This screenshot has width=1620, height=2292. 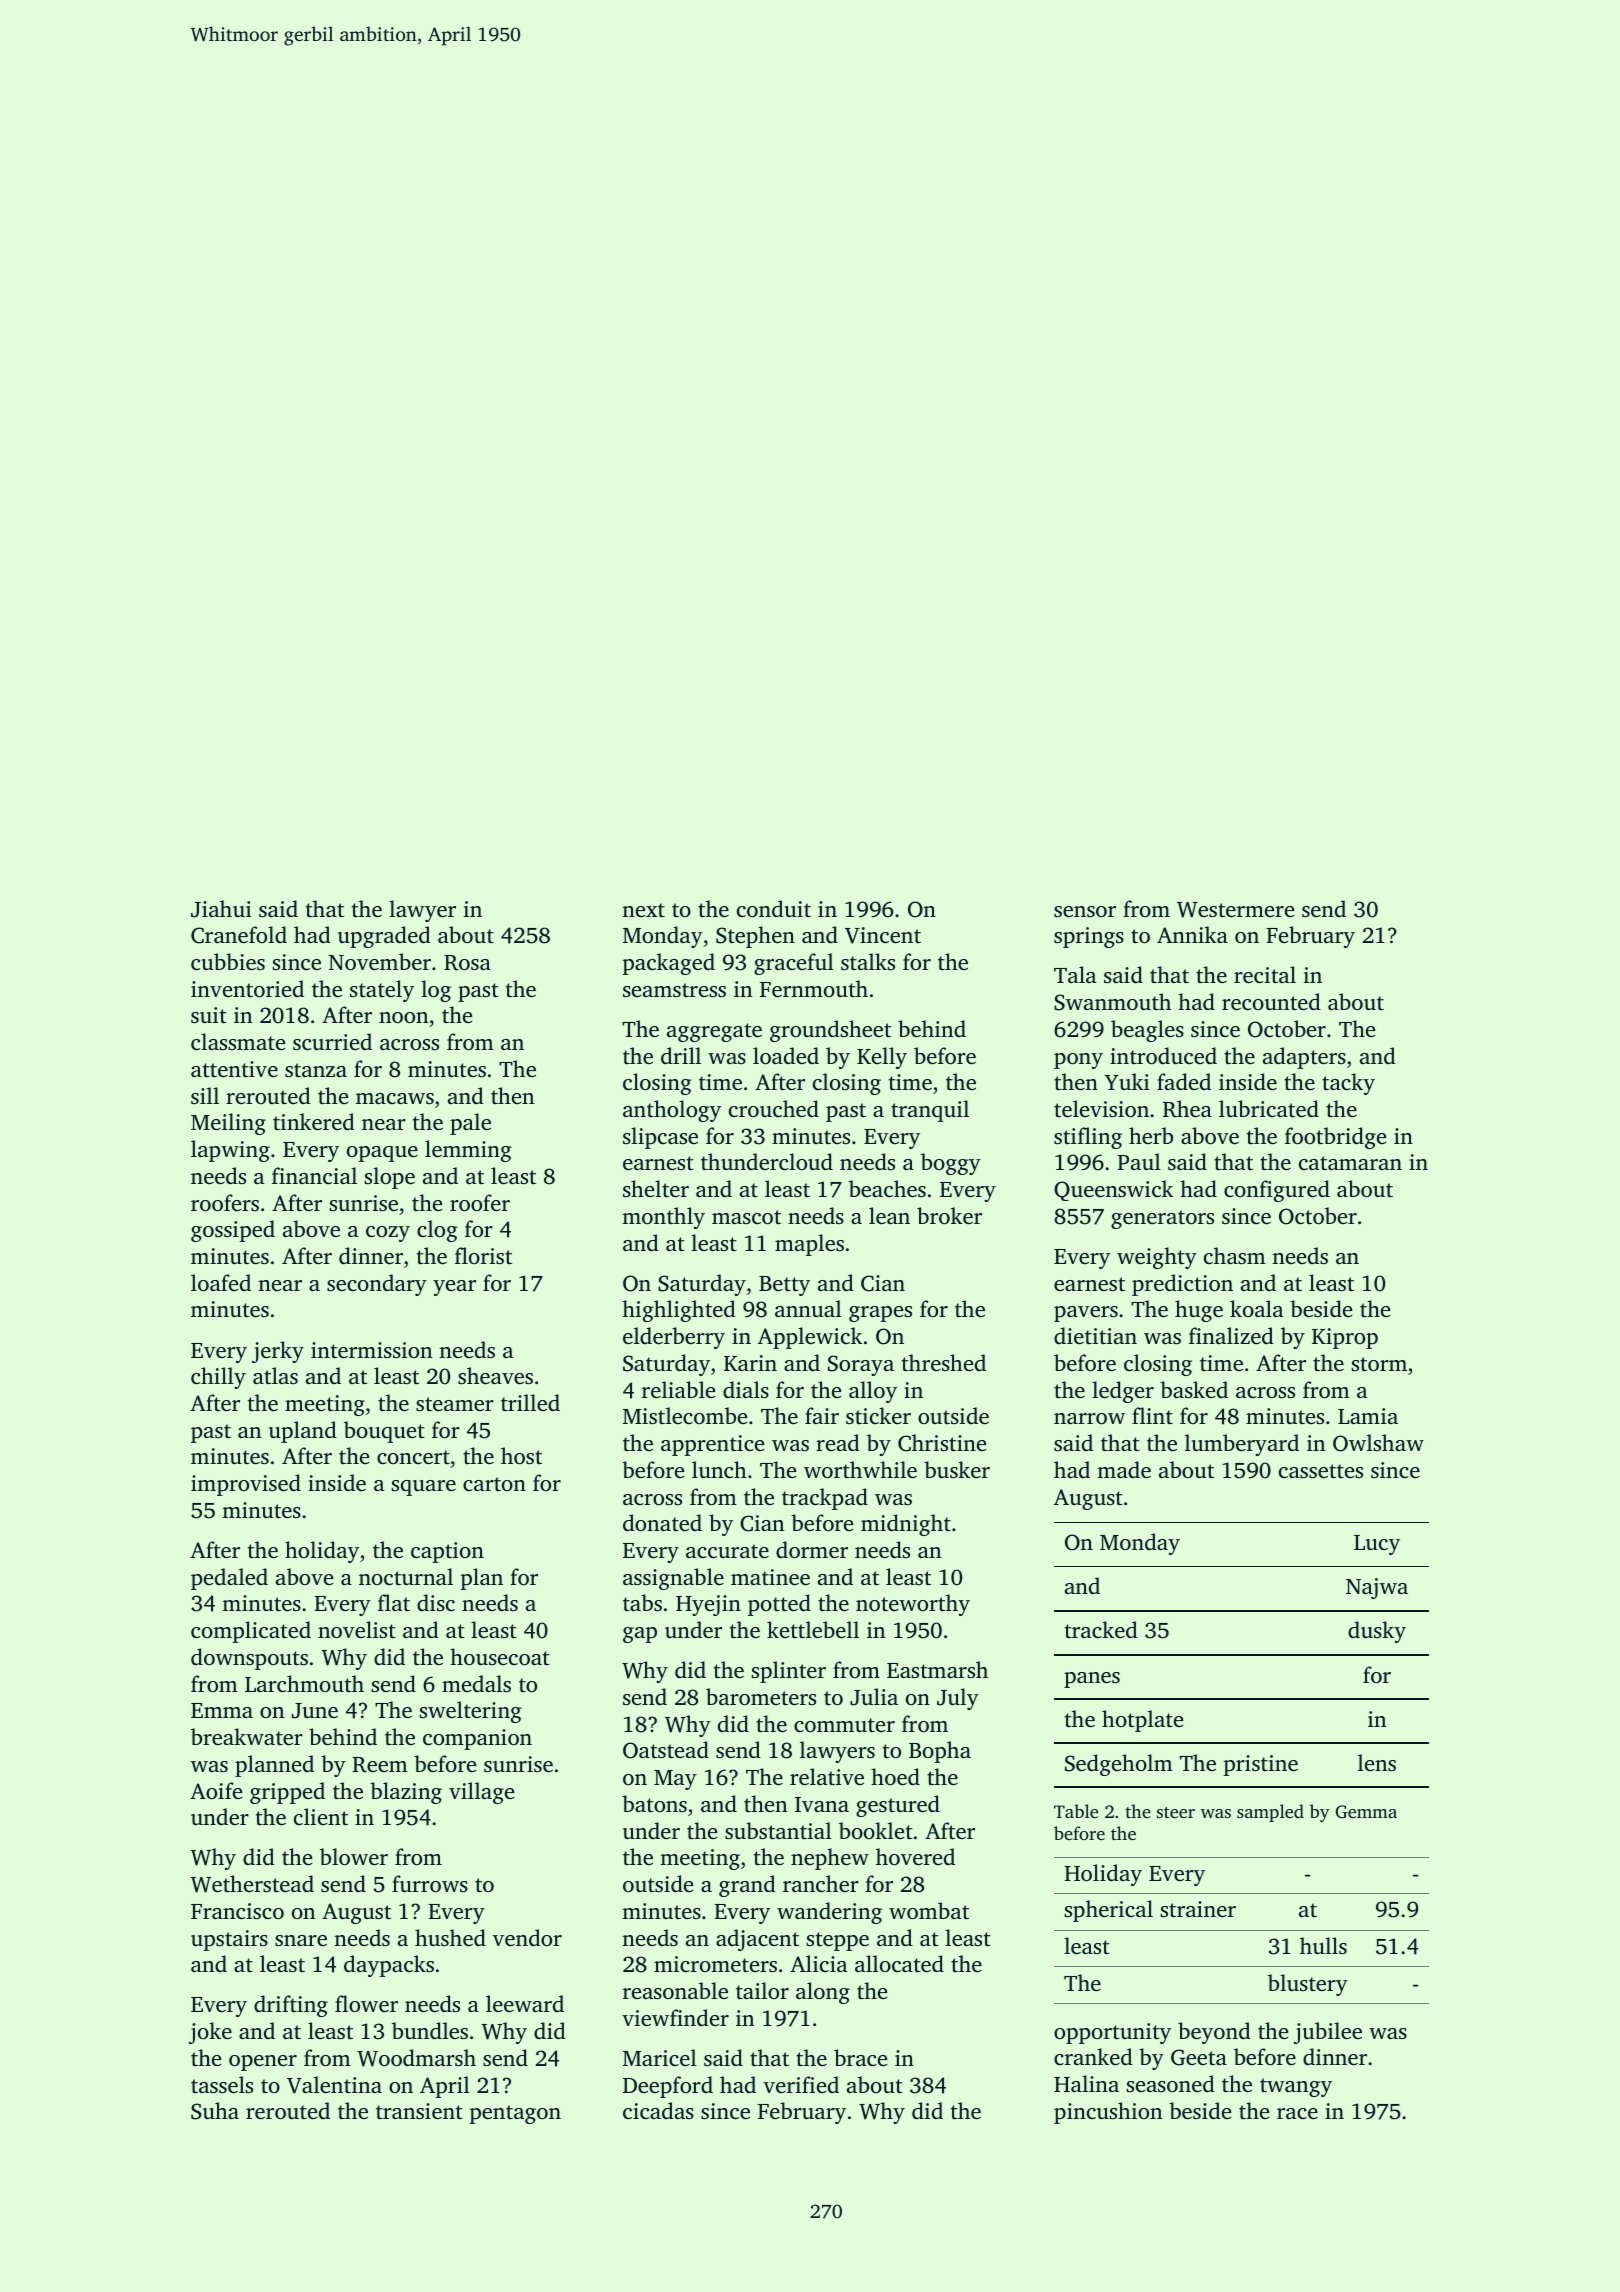 What do you see at coordinates (205, 1095) in the screenshot?
I see `sill` at bounding box center [205, 1095].
